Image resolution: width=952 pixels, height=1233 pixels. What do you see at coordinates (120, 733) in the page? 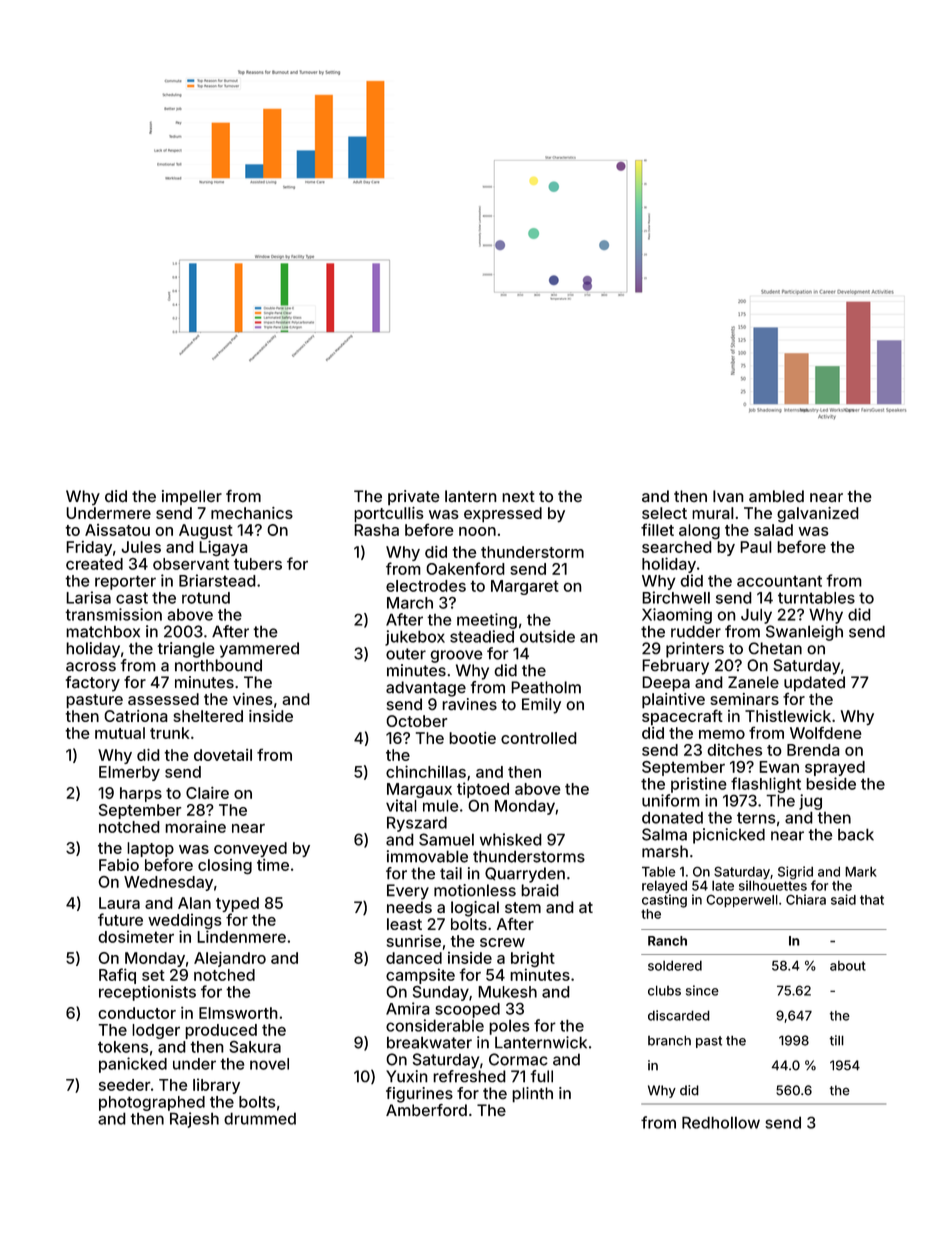
I see `mutual` at bounding box center [120, 733].
